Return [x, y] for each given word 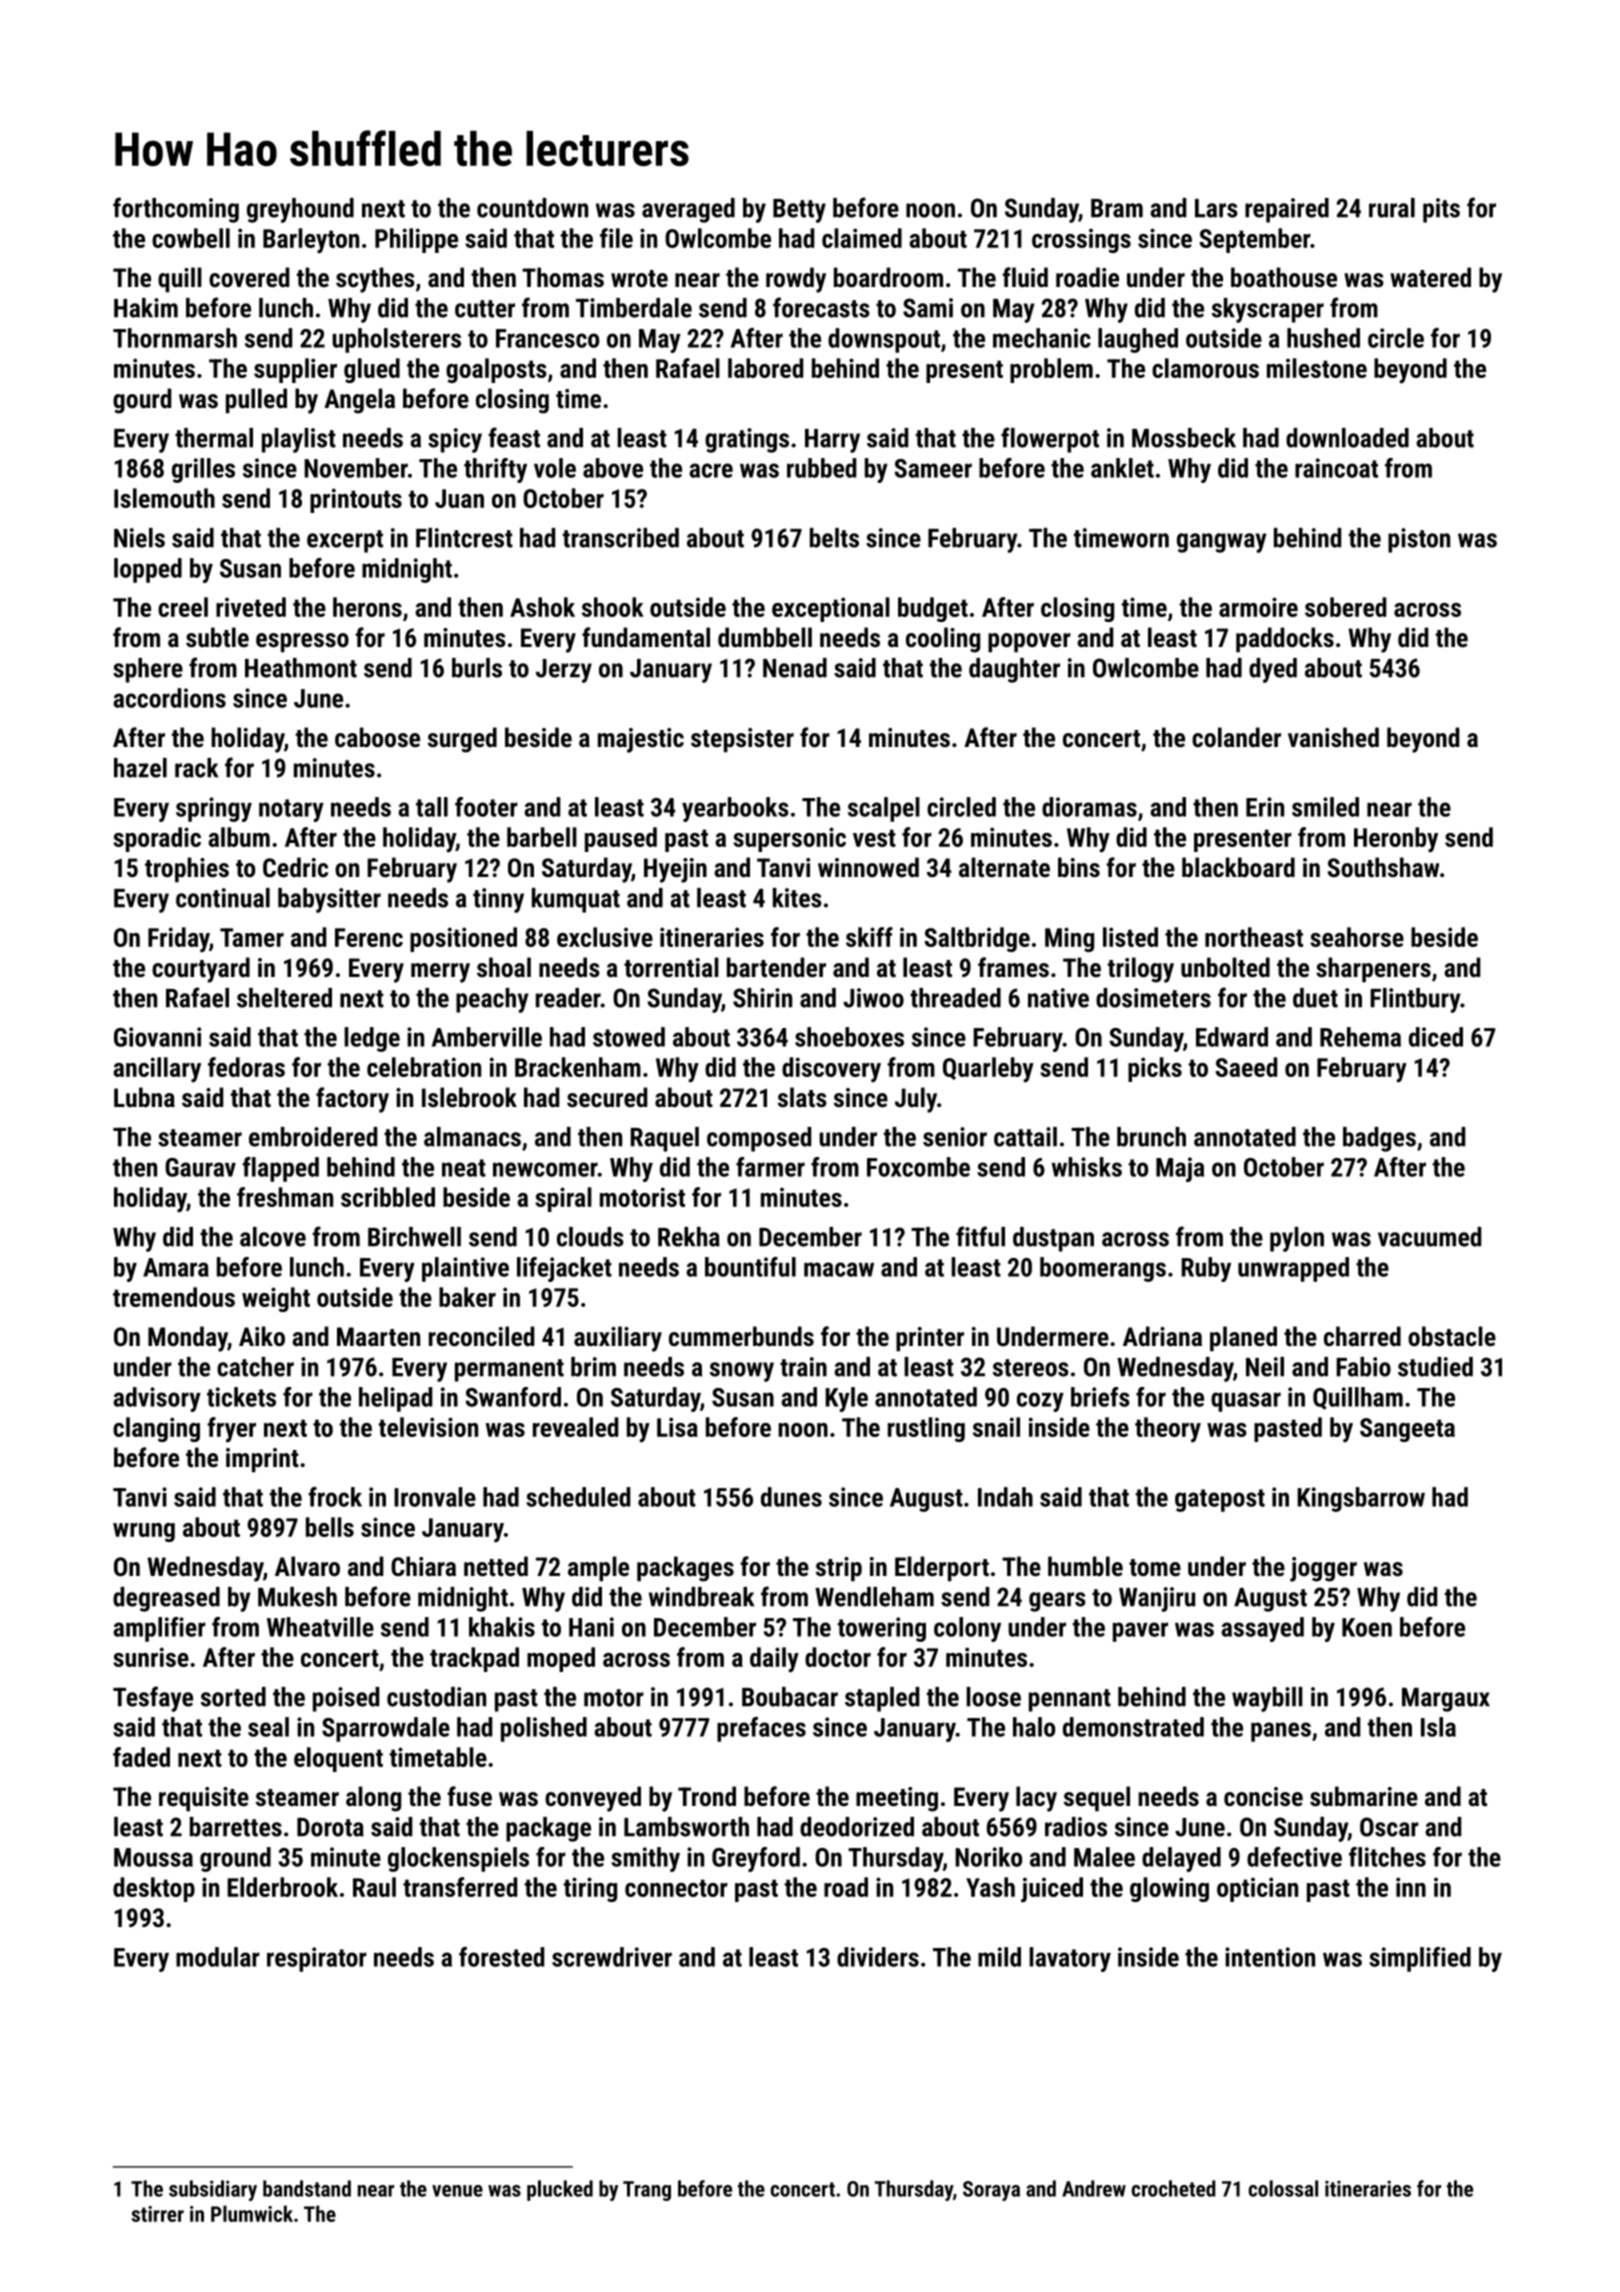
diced [1436, 1037]
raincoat [1336, 468]
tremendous [174, 1297]
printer [930, 1339]
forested [501, 1957]
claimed [862, 238]
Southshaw [1383, 867]
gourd [142, 401]
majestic [641, 740]
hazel [140, 768]
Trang [647, 2191]
